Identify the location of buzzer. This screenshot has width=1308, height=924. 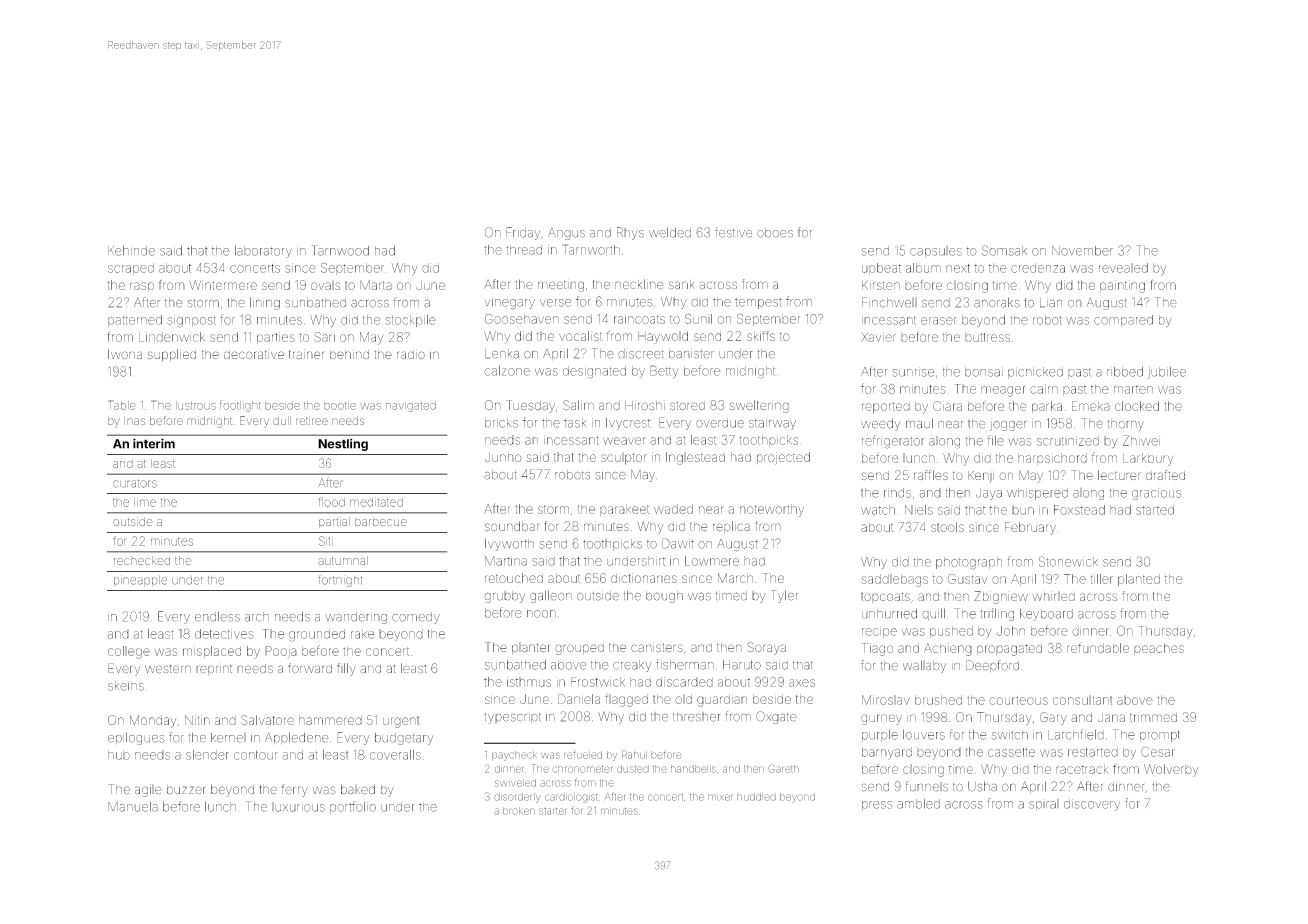
(186, 789).
